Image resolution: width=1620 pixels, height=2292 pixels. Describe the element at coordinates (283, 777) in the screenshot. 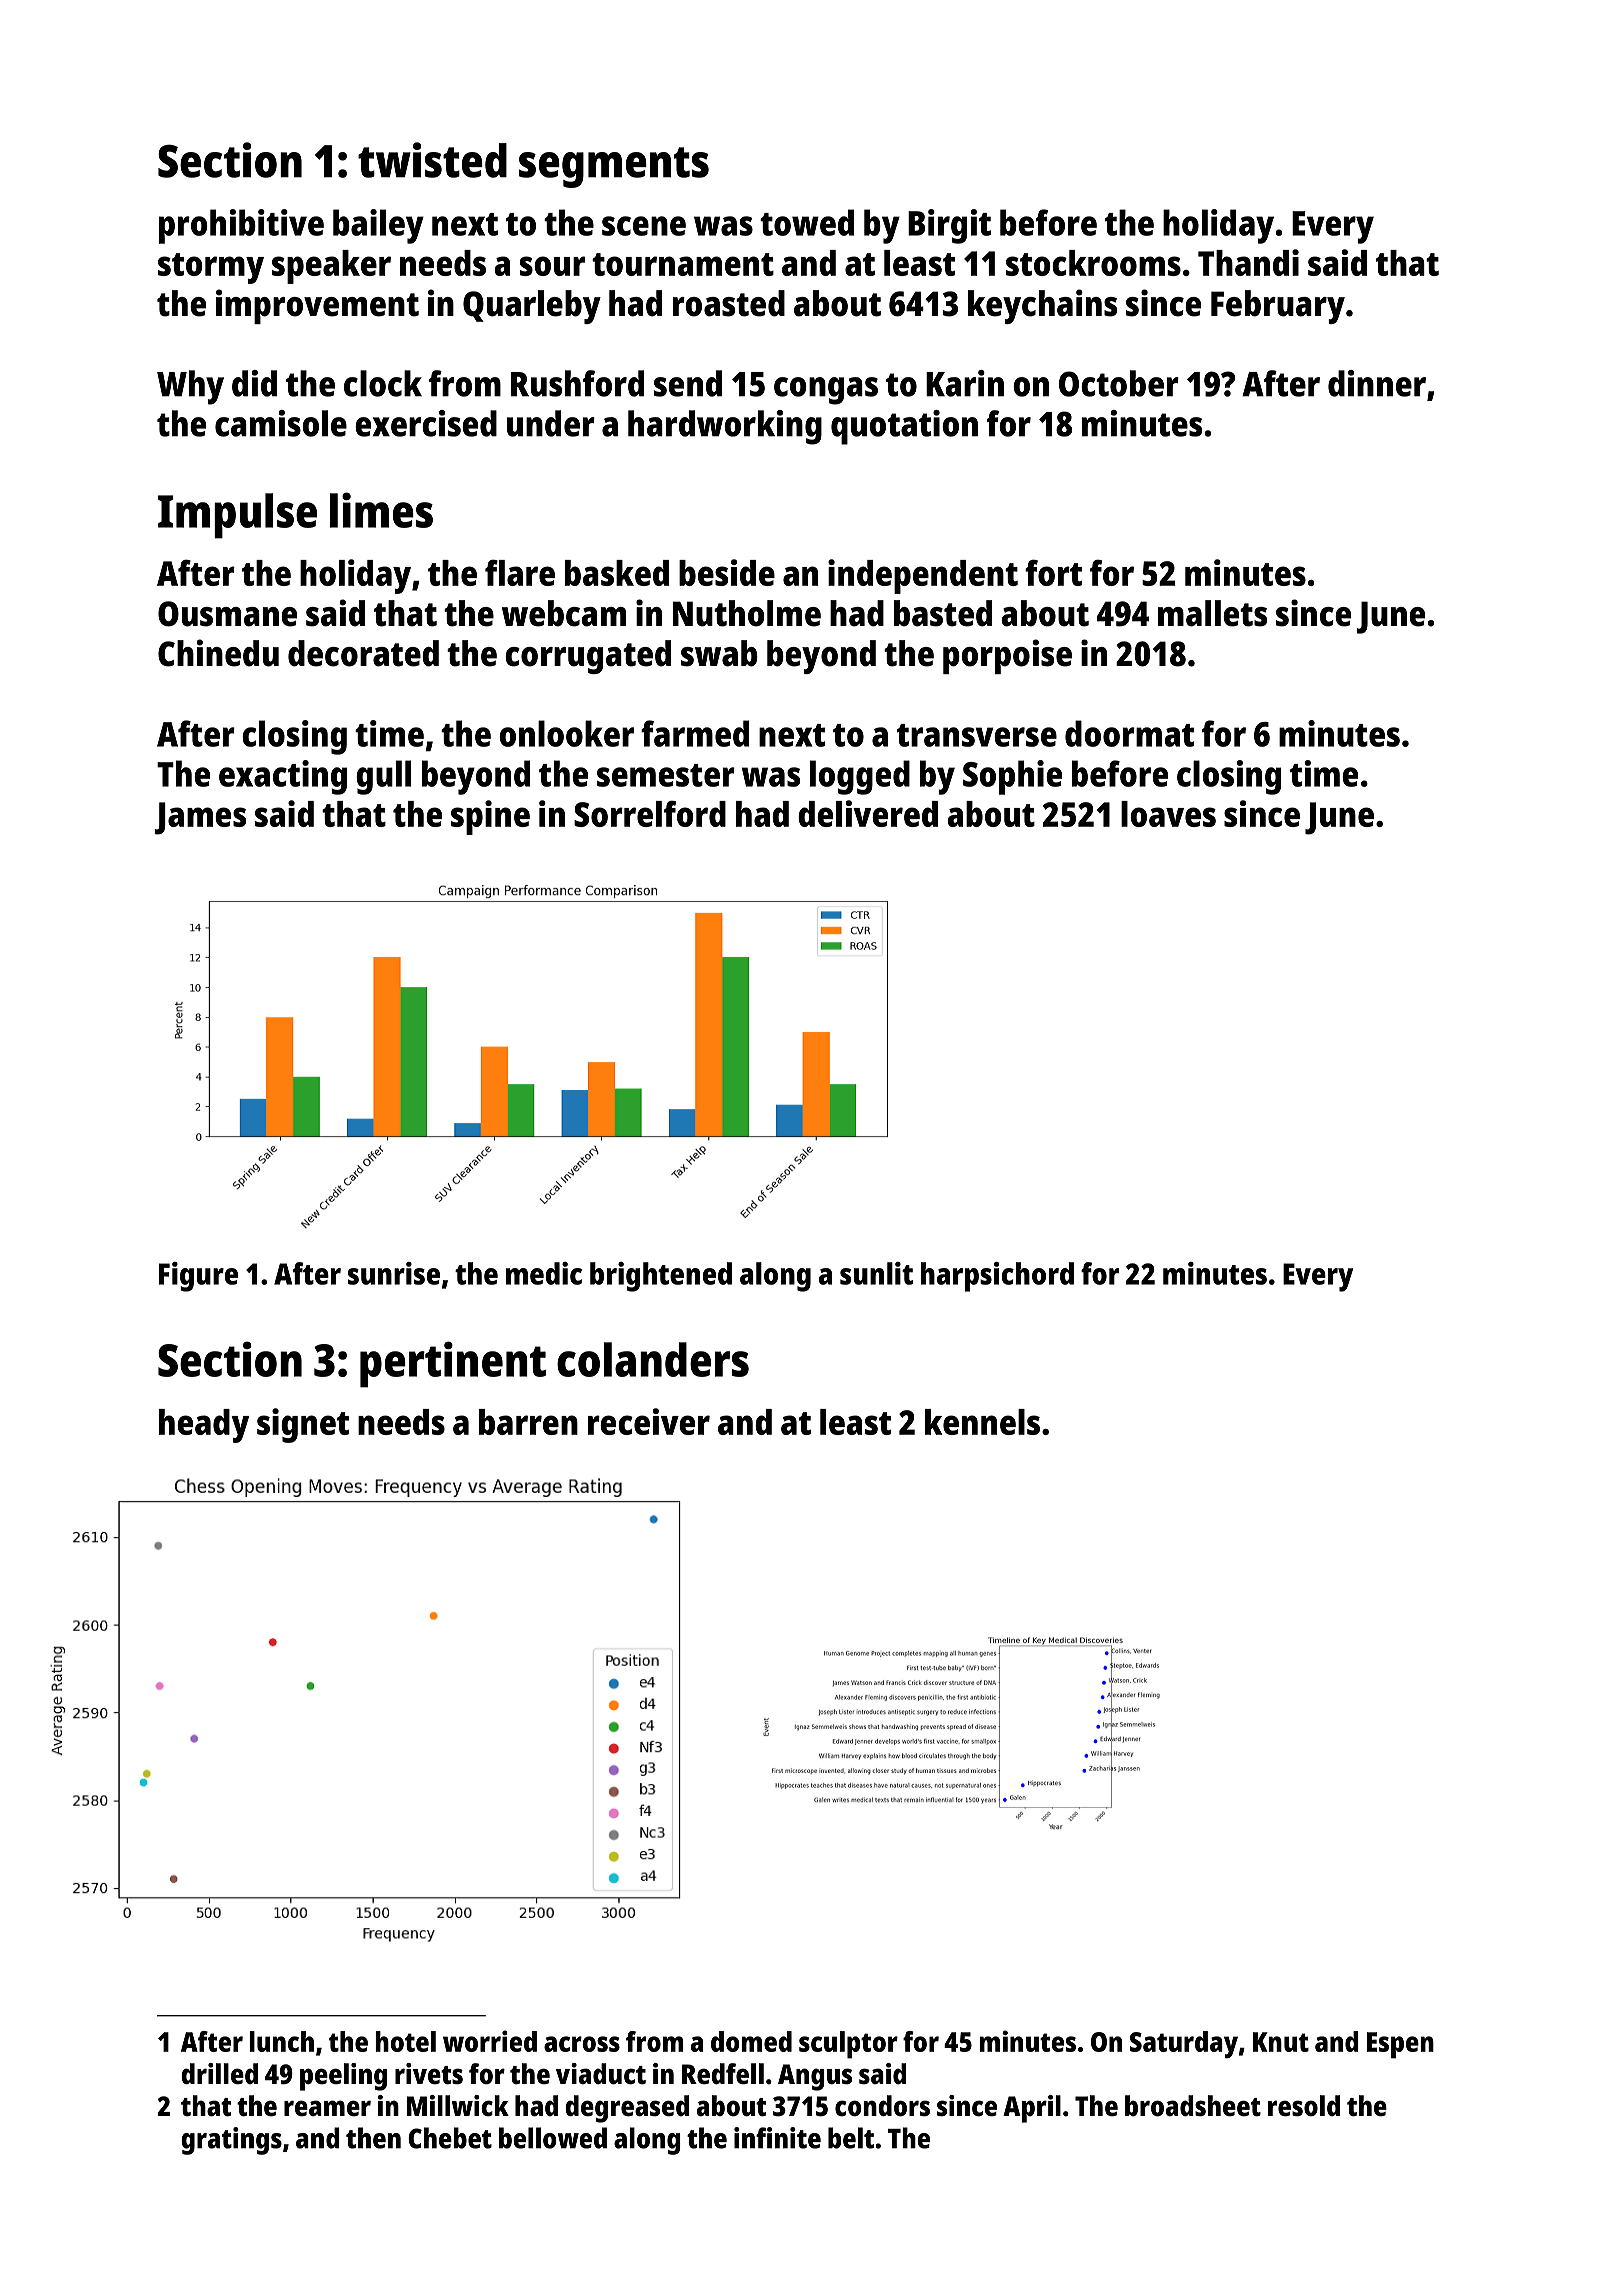

I see `exacting` at that location.
